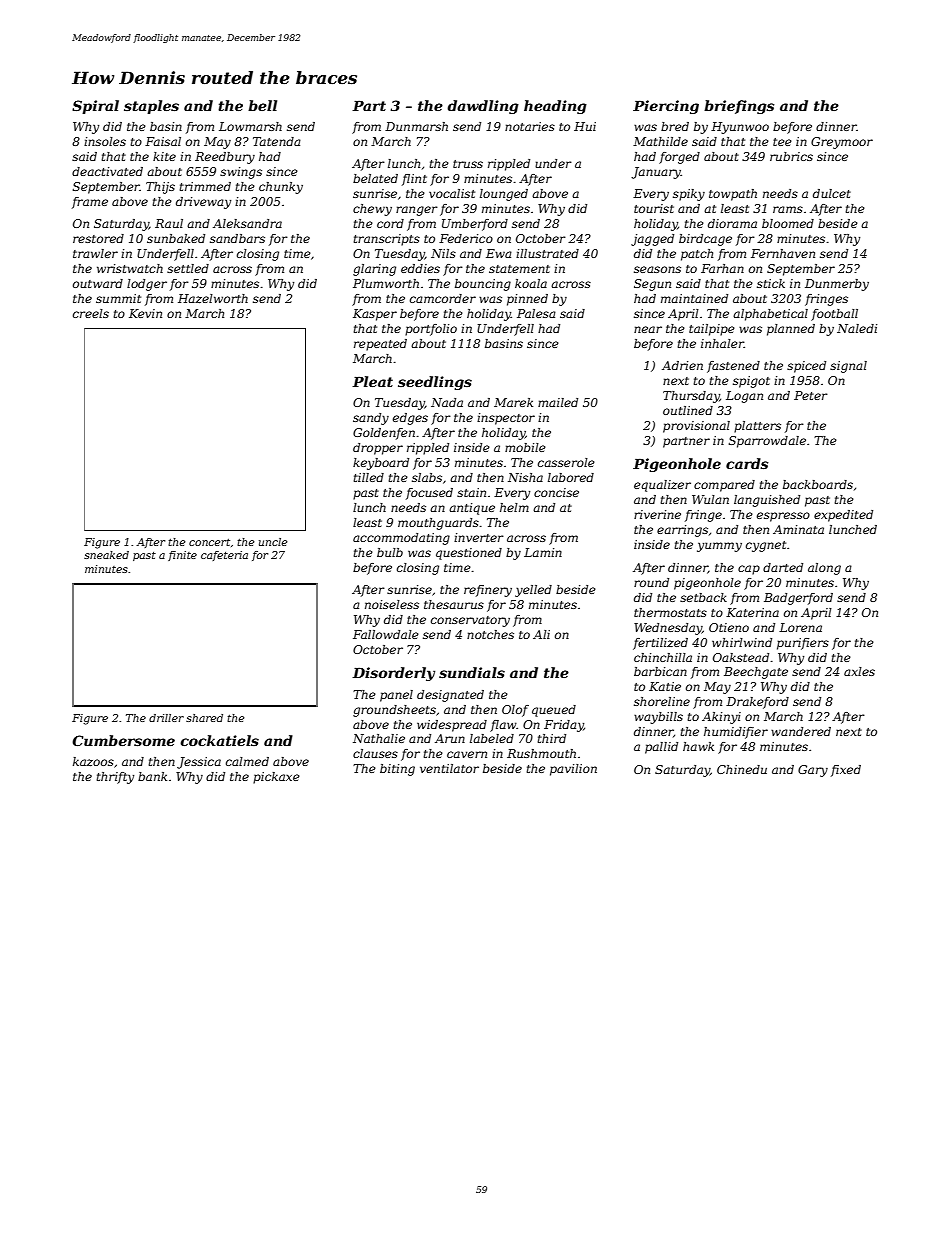 The height and width of the screenshot is (1233, 952). Describe the element at coordinates (393, 674) in the screenshot. I see `Disorderly` at that location.
